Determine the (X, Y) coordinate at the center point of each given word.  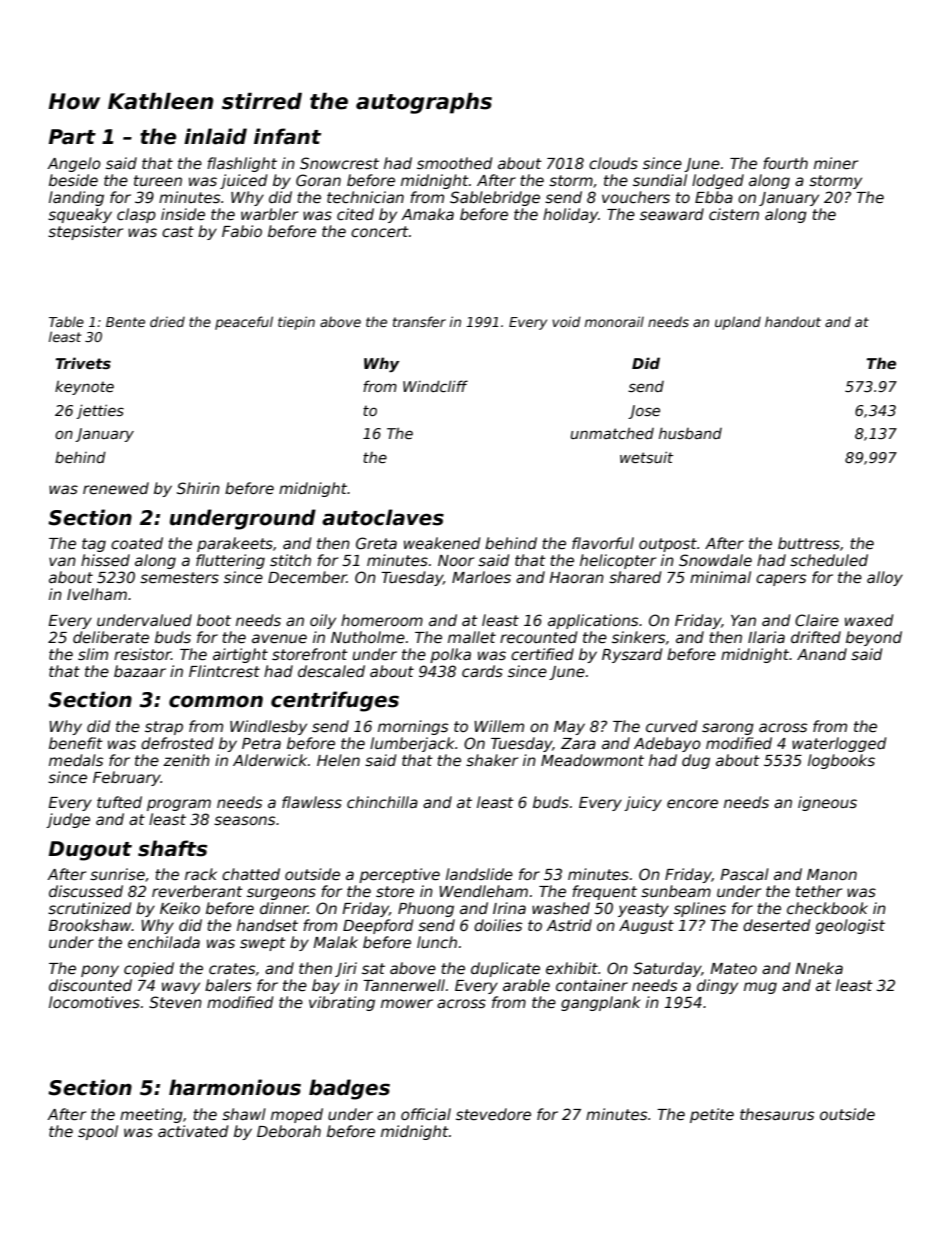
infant (287, 136)
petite (712, 1115)
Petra (261, 743)
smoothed (454, 163)
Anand (822, 654)
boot (214, 620)
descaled (331, 671)
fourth (785, 163)
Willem (499, 726)
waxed (869, 620)
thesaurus (777, 1114)
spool (98, 1132)
